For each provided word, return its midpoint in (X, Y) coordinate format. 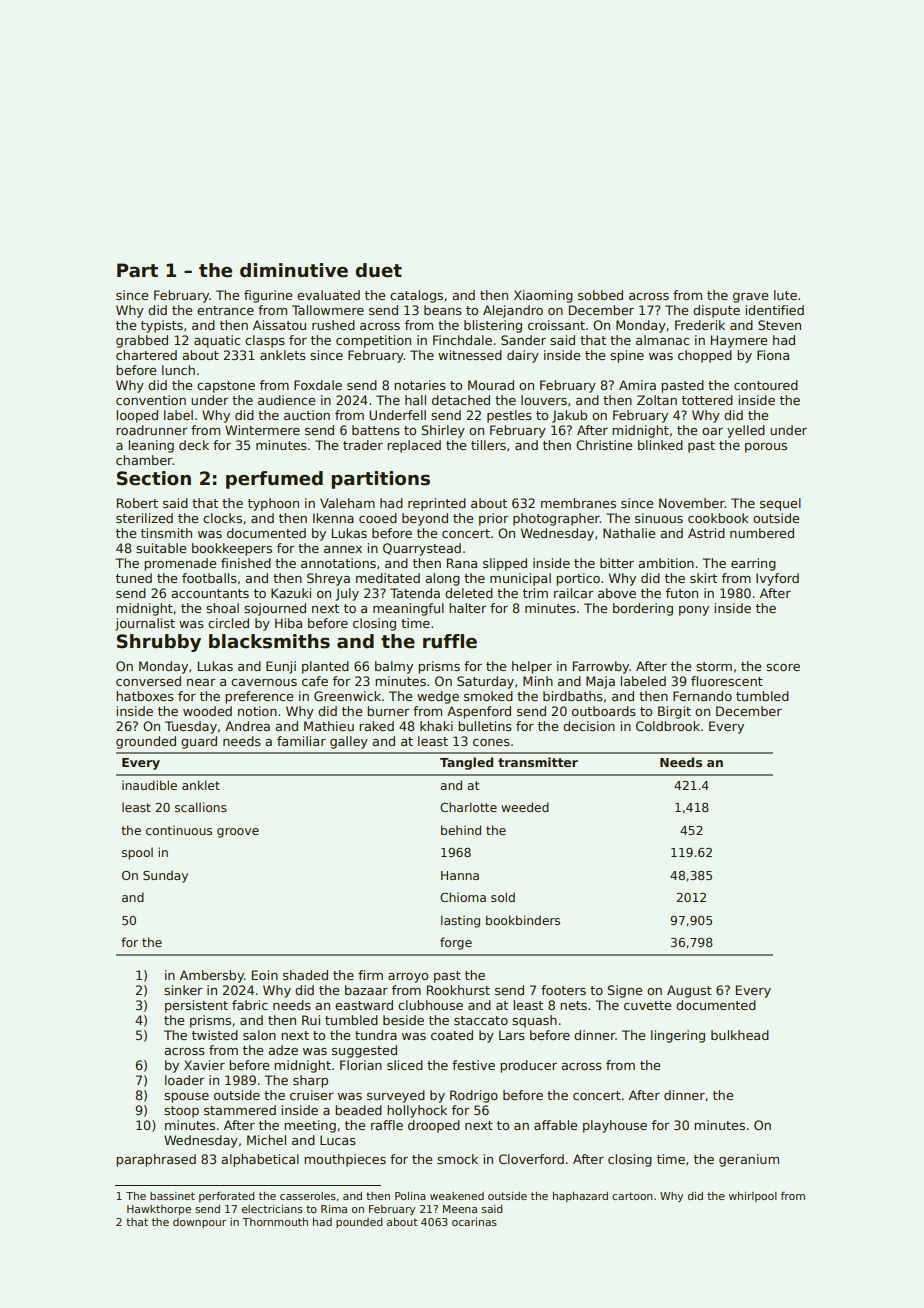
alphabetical (260, 1160)
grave (750, 298)
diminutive (294, 270)
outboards (604, 711)
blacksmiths (269, 641)
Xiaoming (543, 296)
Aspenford (479, 712)
